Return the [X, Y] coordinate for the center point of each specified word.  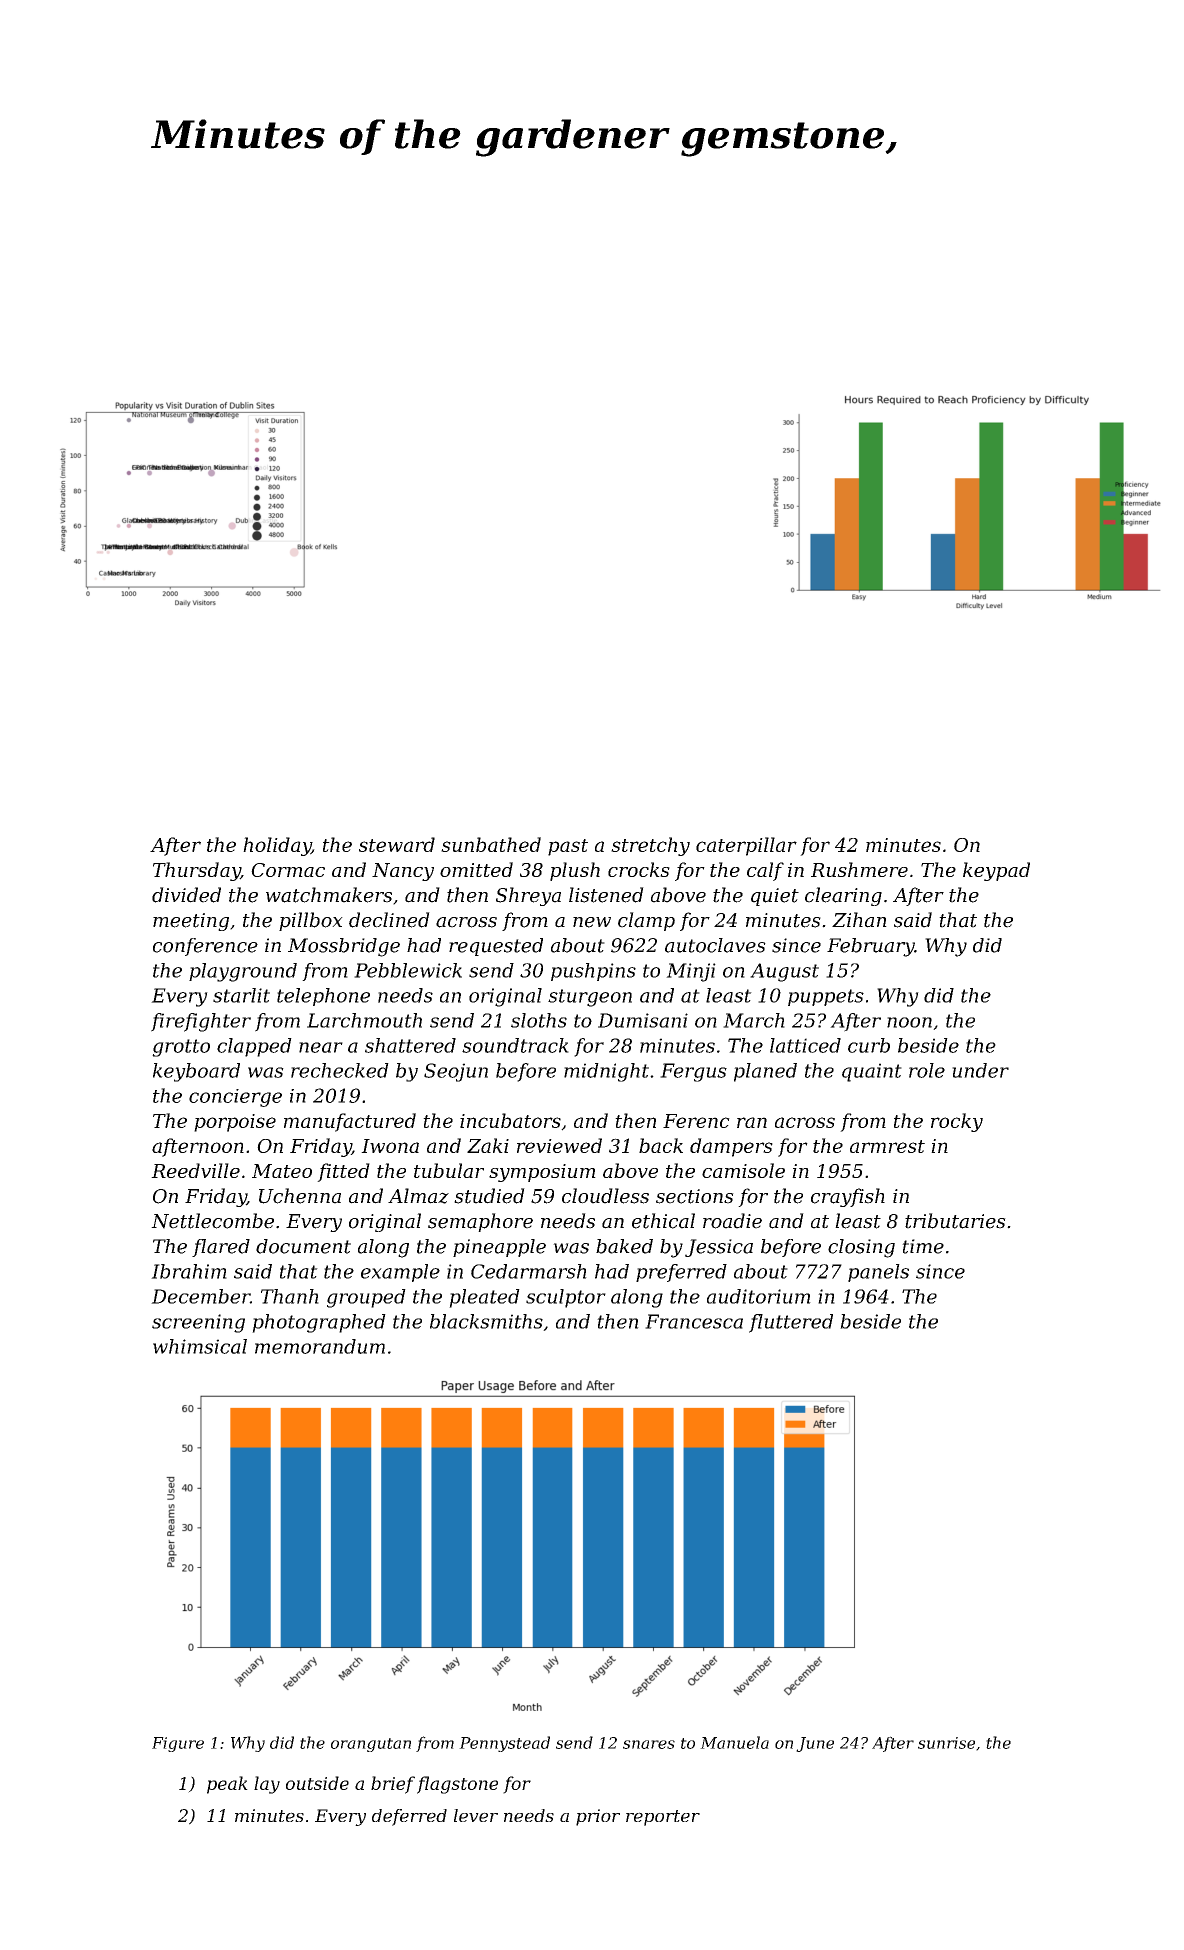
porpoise [235, 1123]
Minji [691, 972]
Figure [178, 1744]
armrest [887, 1146]
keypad [996, 871]
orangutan [371, 1745]
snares [649, 1744]
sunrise [946, 1743]
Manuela [734, 1742]
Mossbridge [344, 947]
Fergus [693, 1072]
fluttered [791, 1323]
